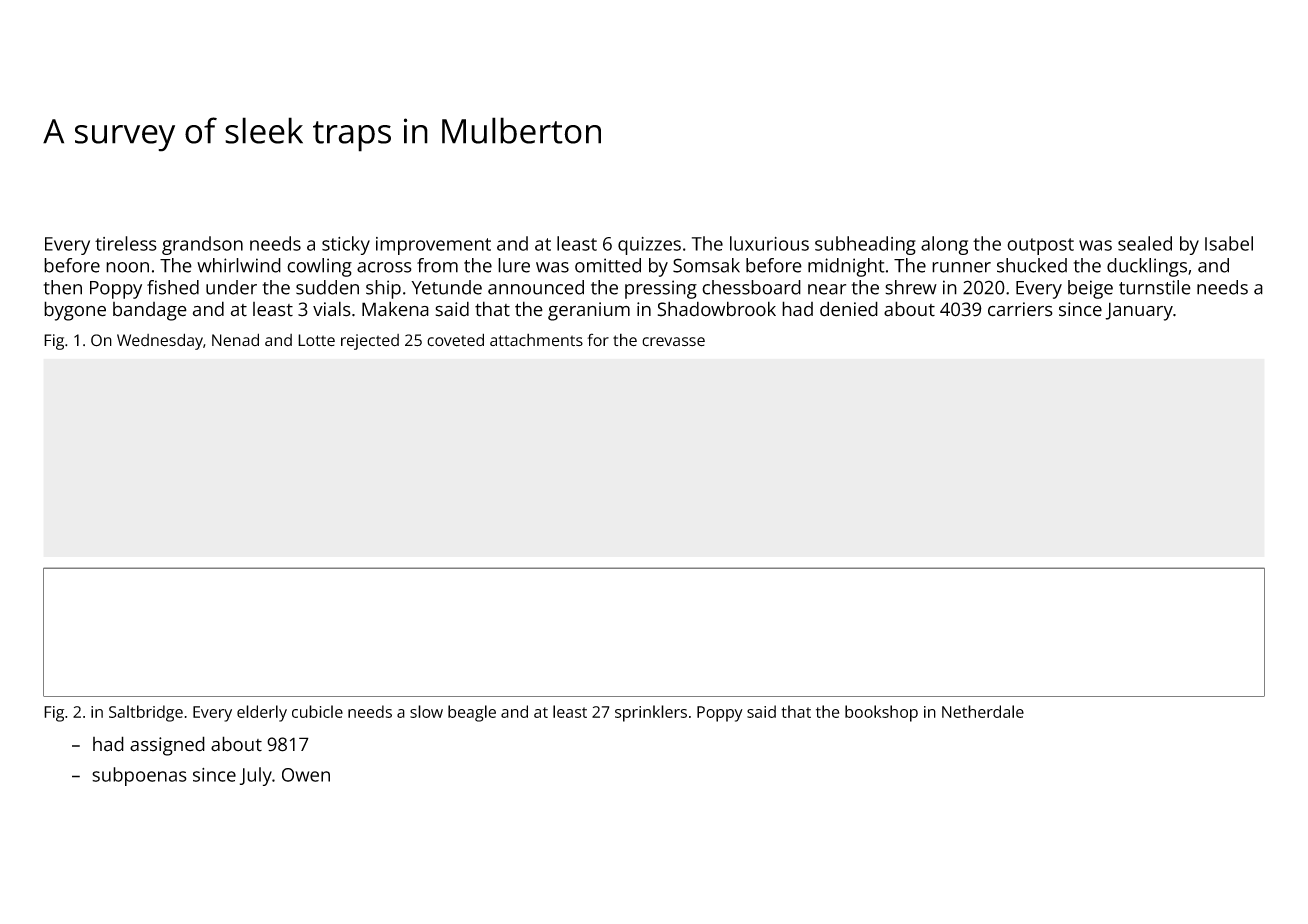  I want to click on attachments, so click(536, 340).
